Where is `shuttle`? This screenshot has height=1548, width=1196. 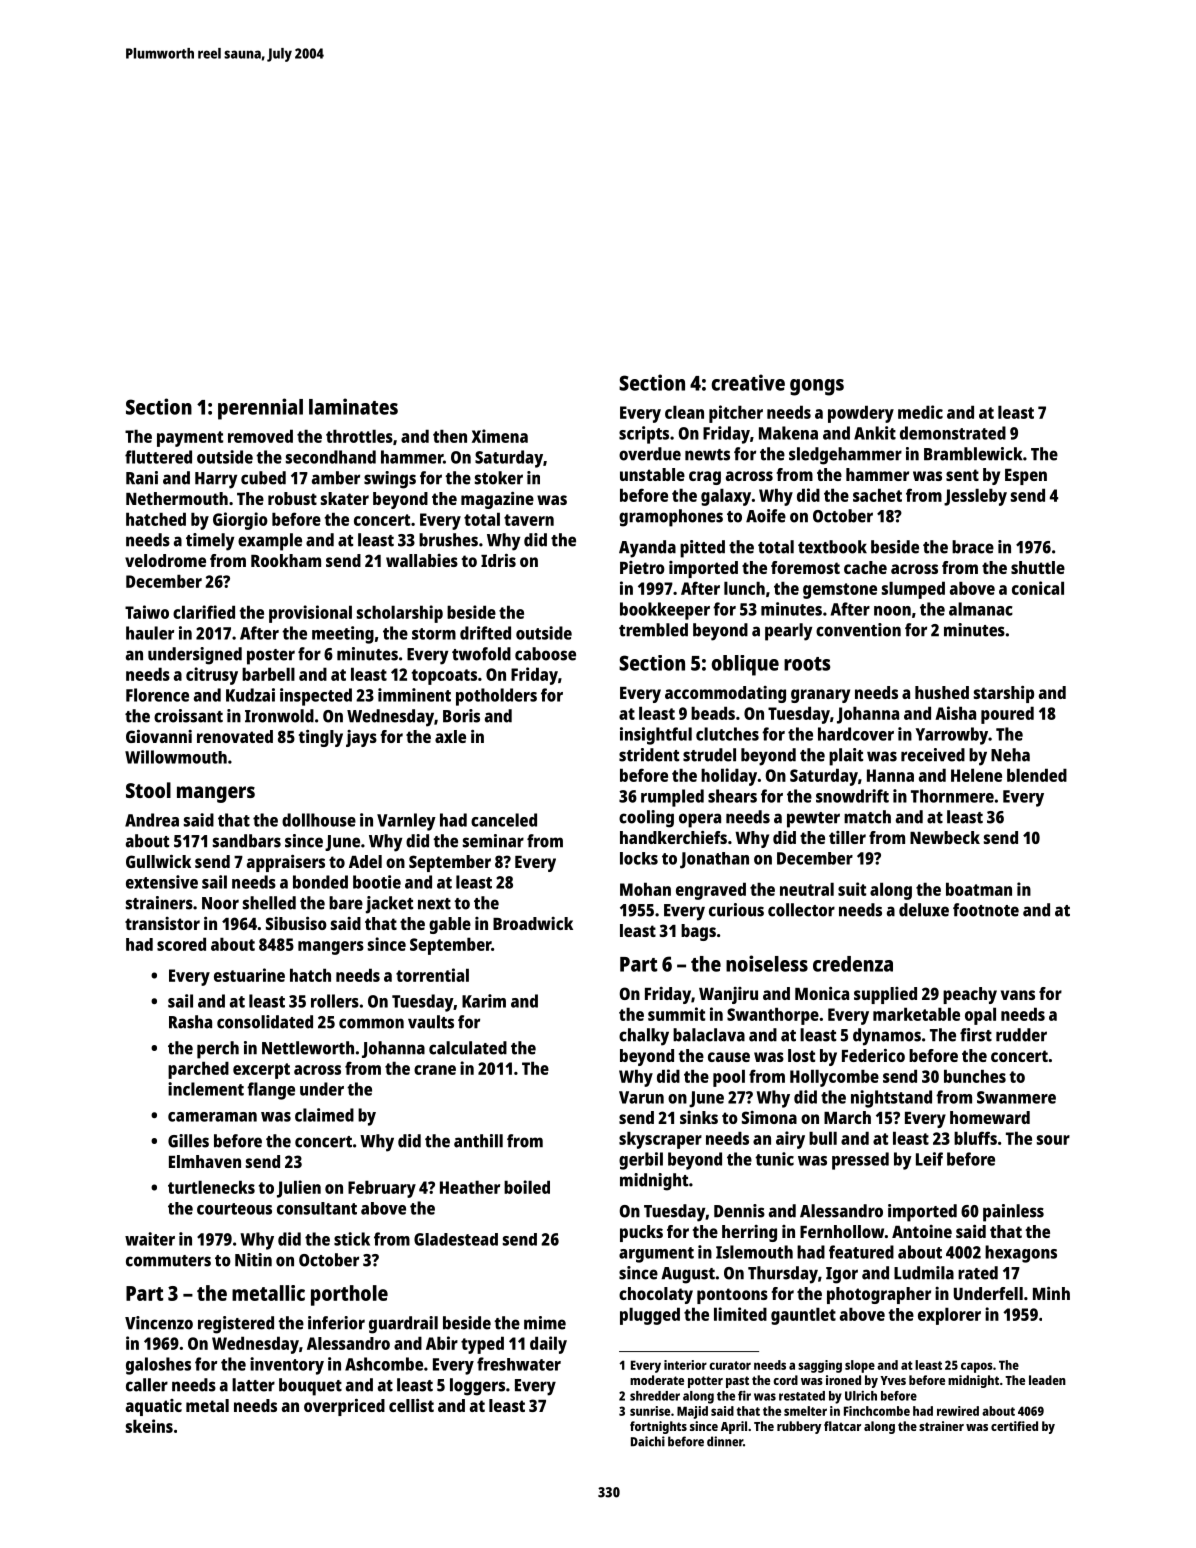 shuttle is located at coordinates (1038, 567).
